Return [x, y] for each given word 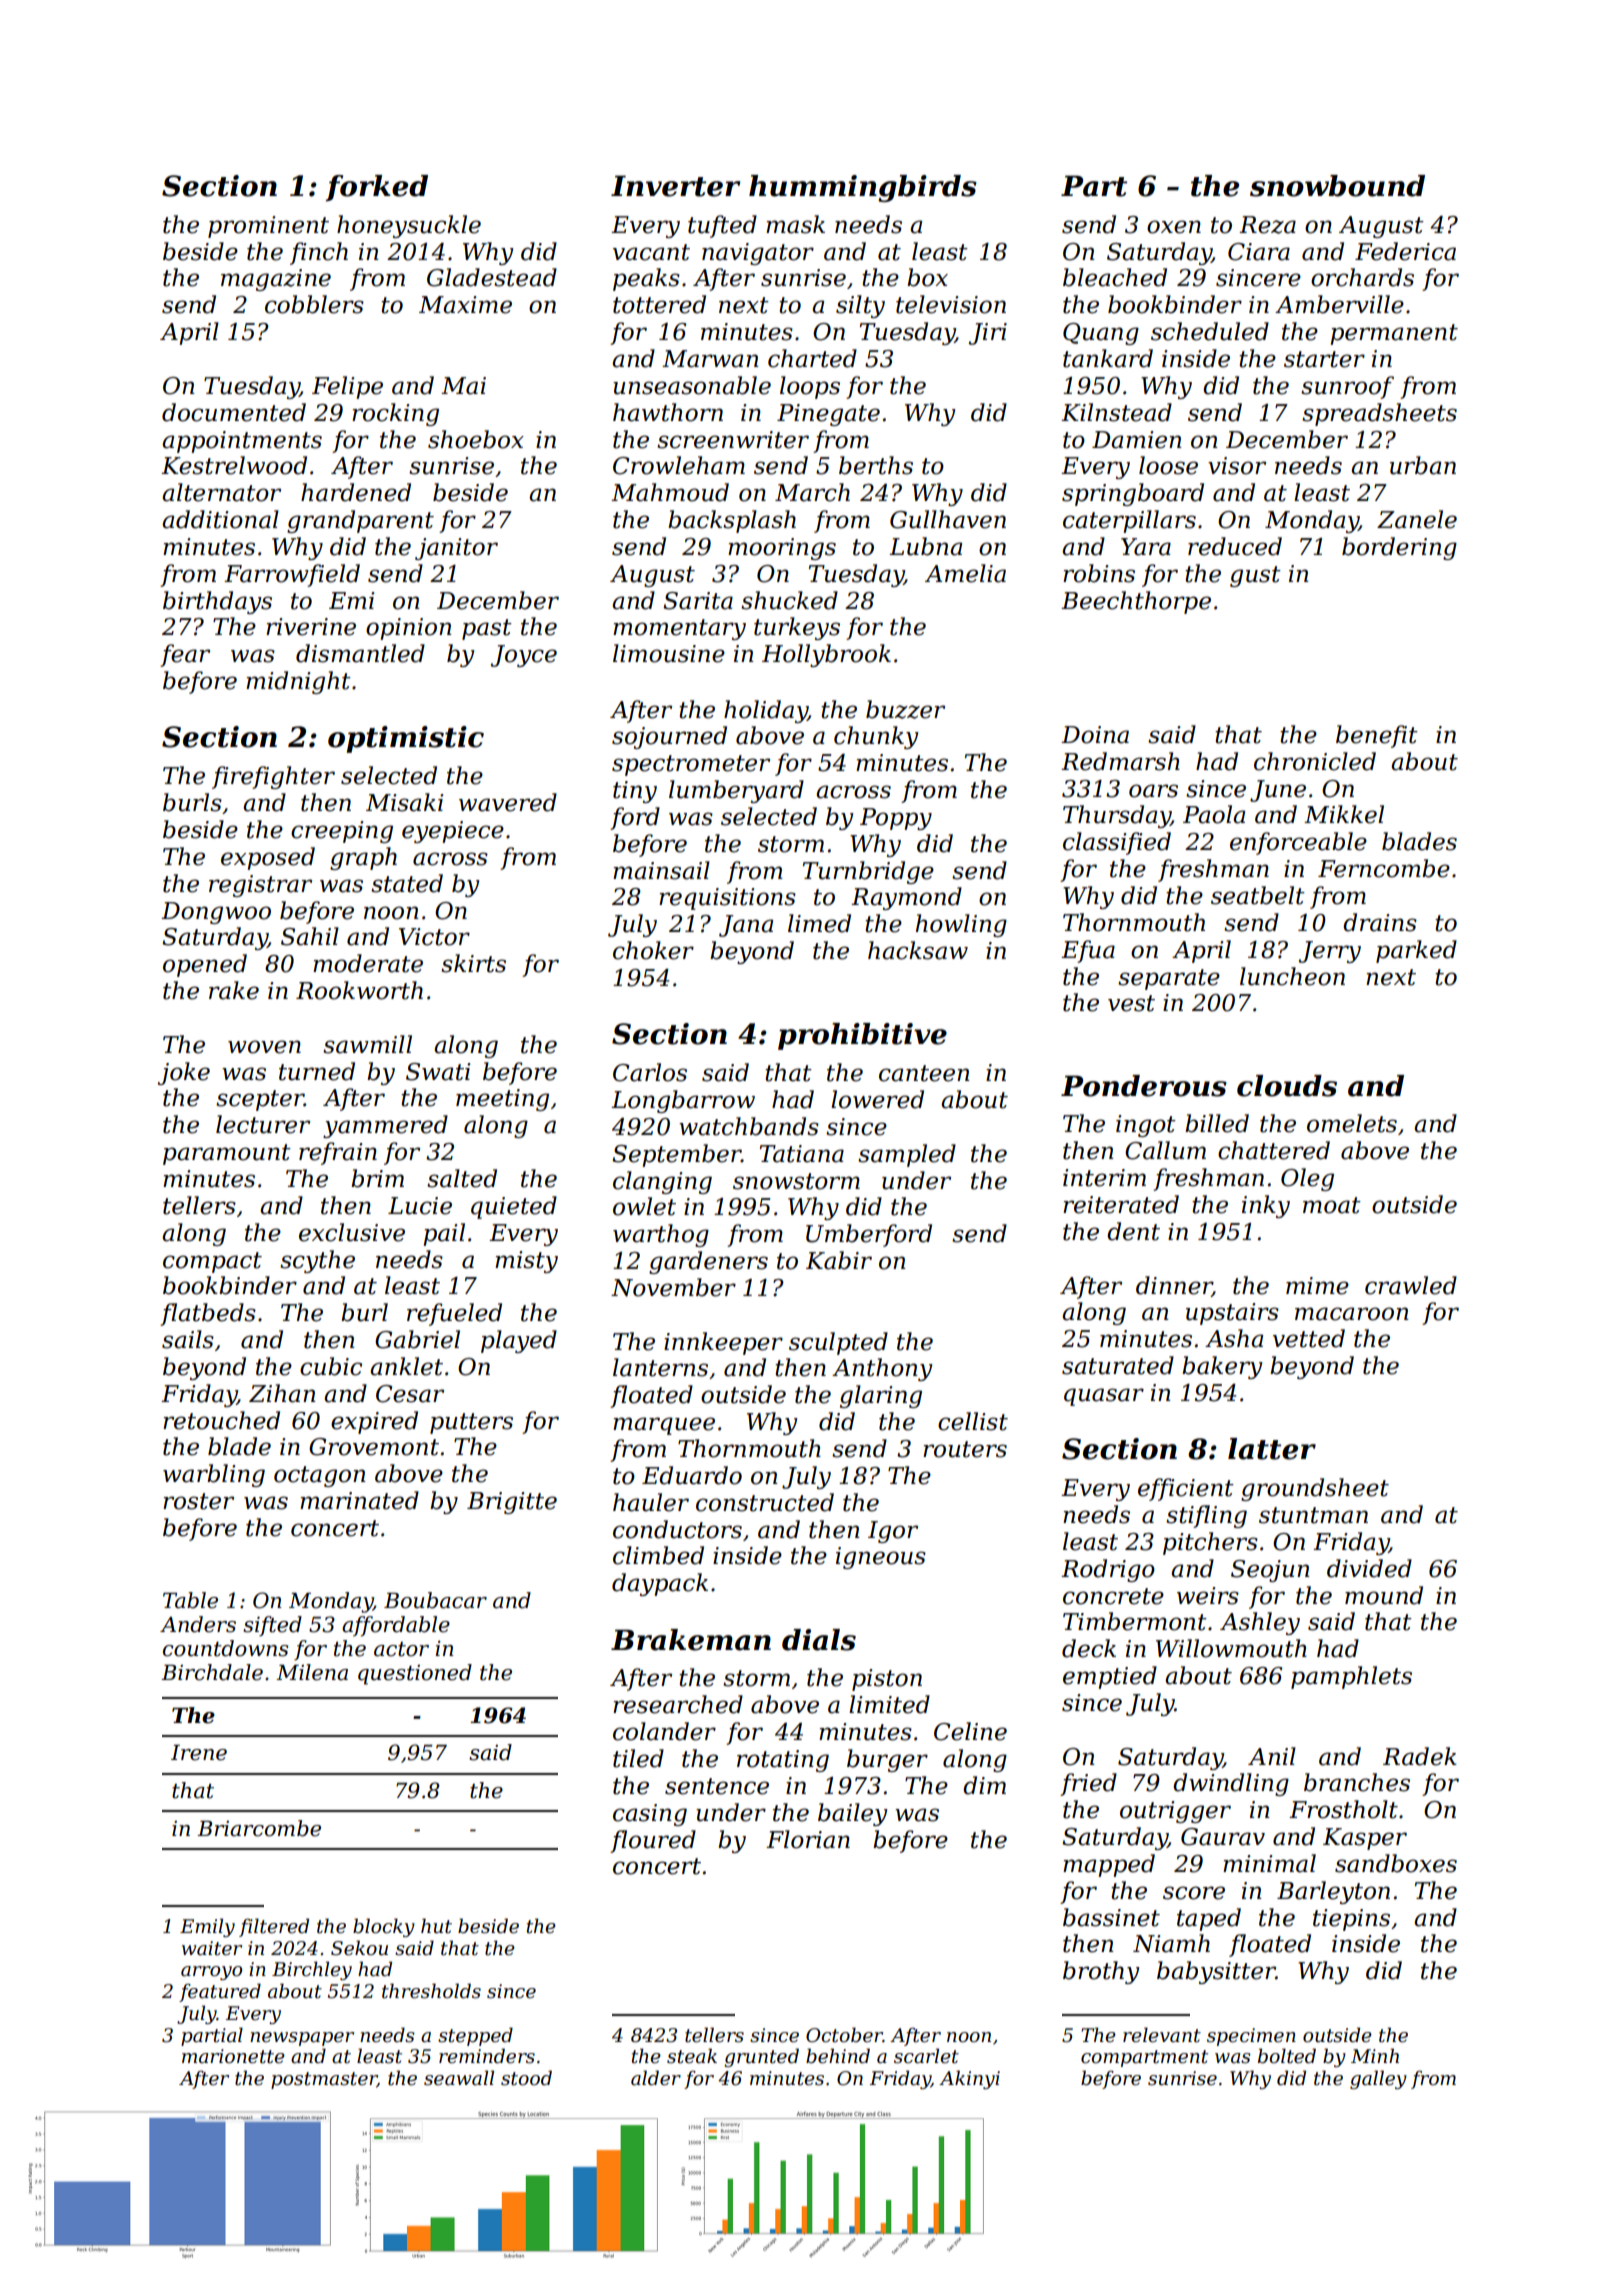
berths [876, 465]
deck [1089, 1648]
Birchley [312, 1970]
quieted [514, 1207]
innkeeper [723, 1343]
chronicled [1315, 761]
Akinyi [969, 2079]
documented [234, 412]
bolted [1287, 2056]
